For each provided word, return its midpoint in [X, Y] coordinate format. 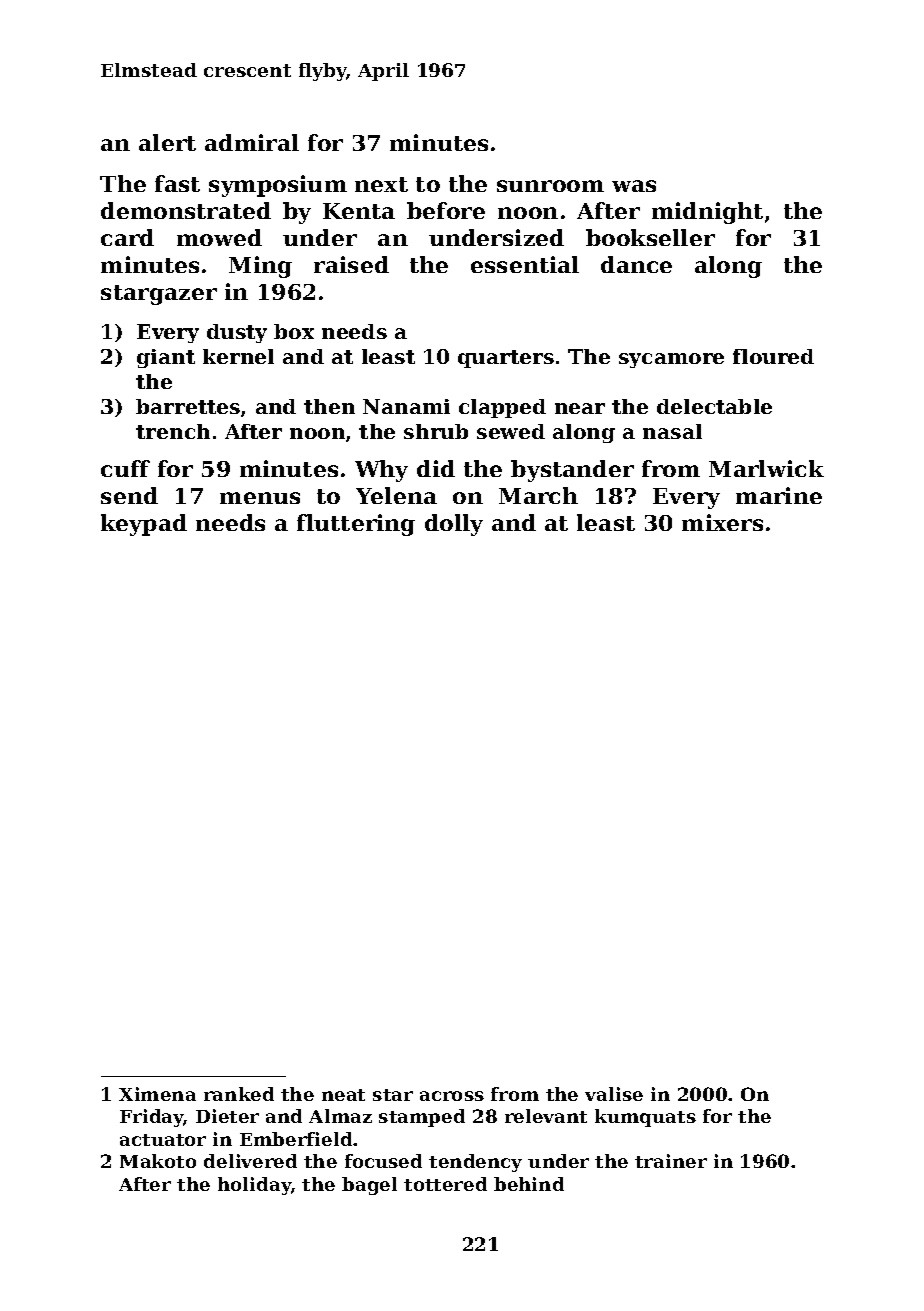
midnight [707, 213]
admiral [252, 142]
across [452, 1096]
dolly [454, 525]
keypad [144, 525]
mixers [722, 522]
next [381, 184]
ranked [239, 1094]
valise [614, 1094]
